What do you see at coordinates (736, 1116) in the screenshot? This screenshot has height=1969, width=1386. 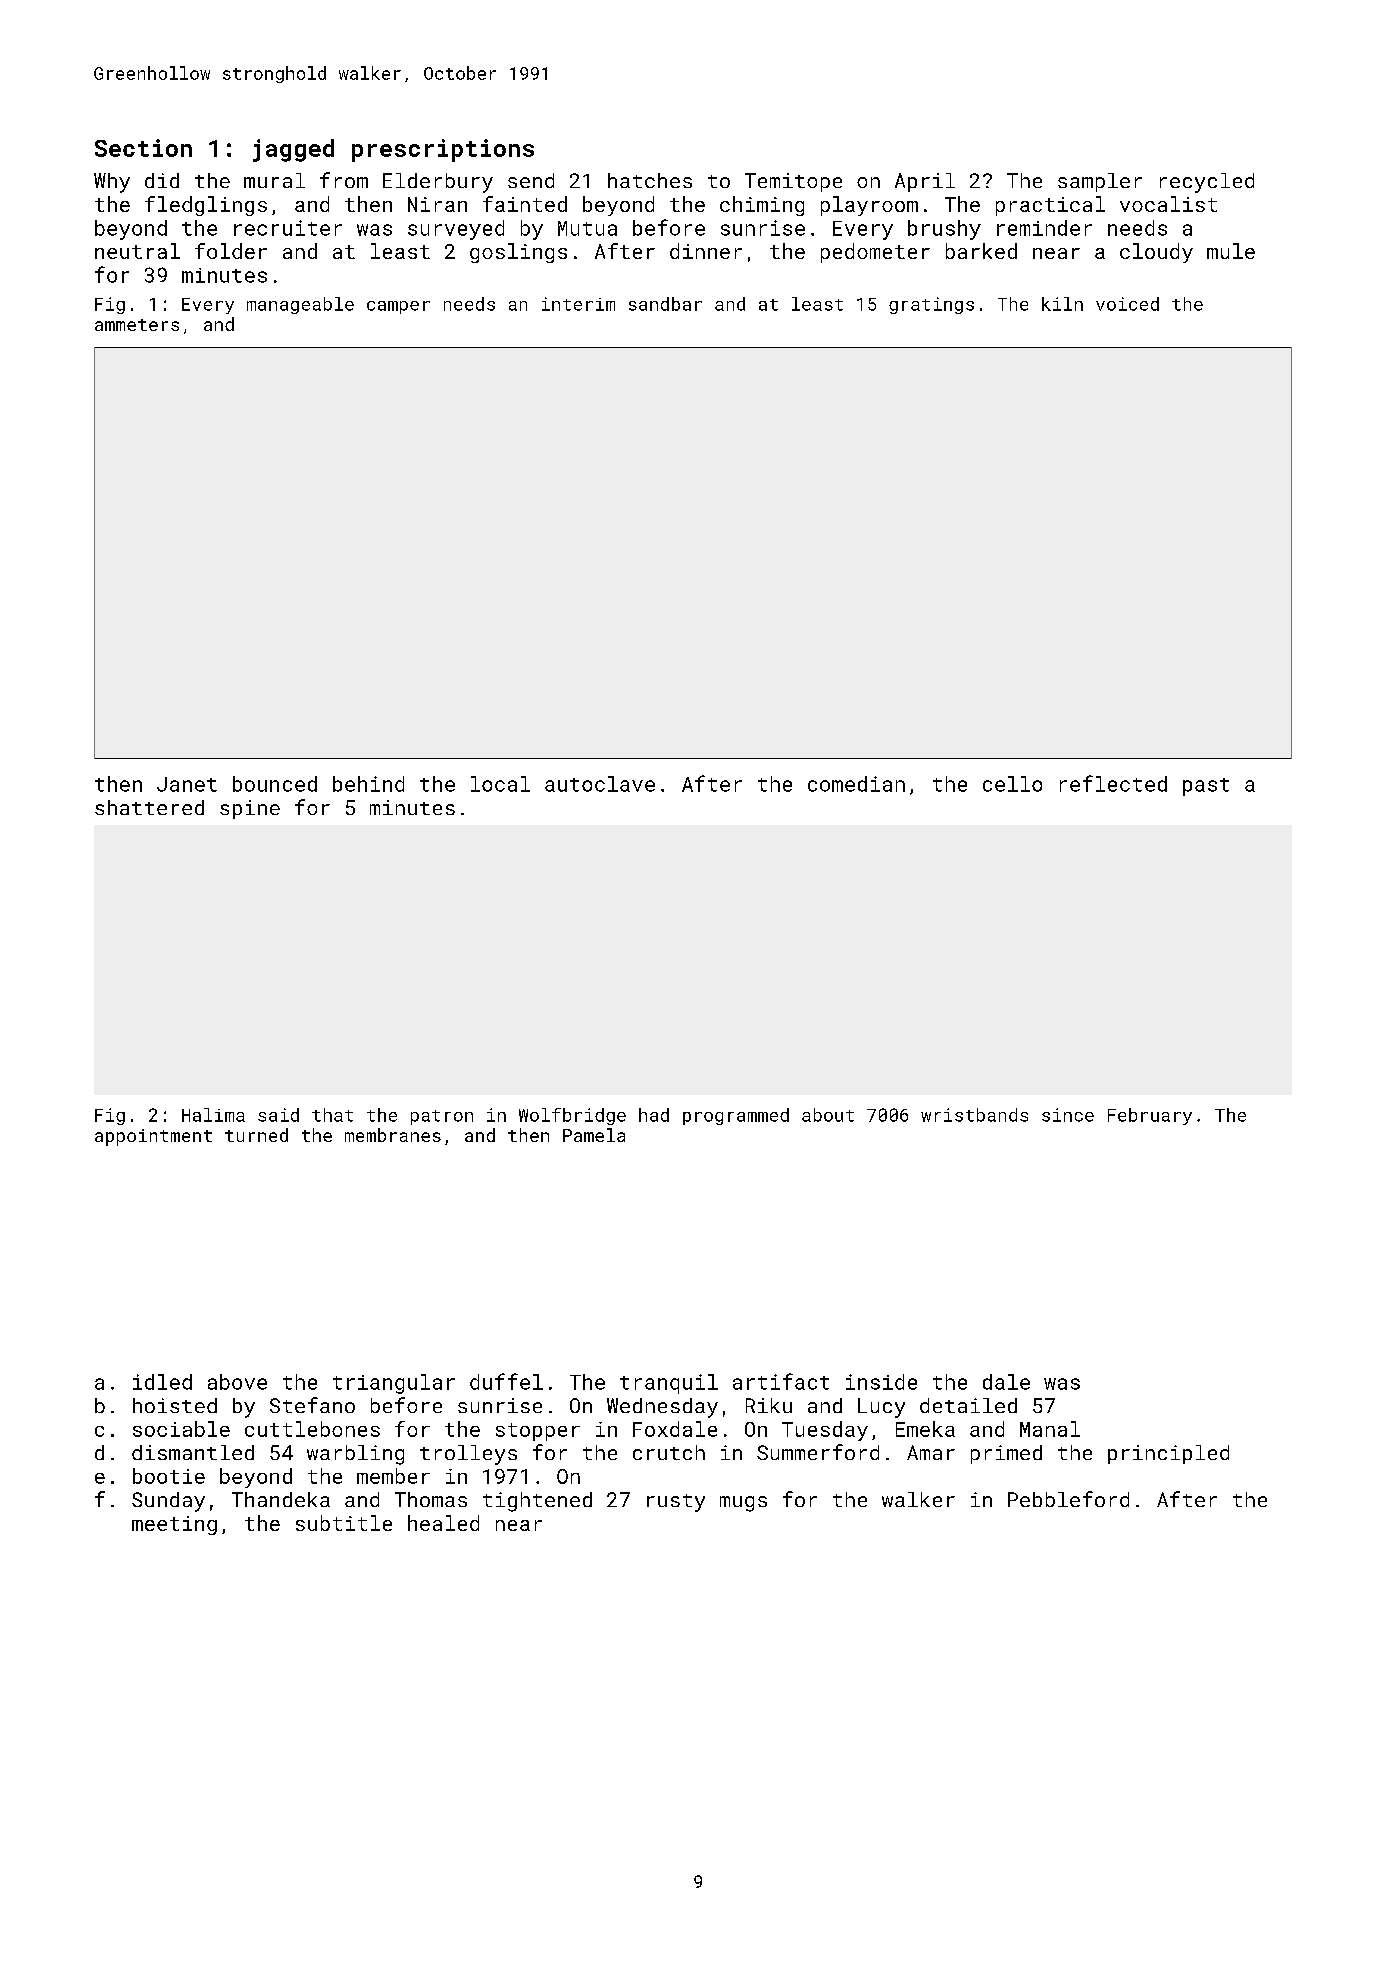 I see `programmed` at bounding box center [736, 1116].
